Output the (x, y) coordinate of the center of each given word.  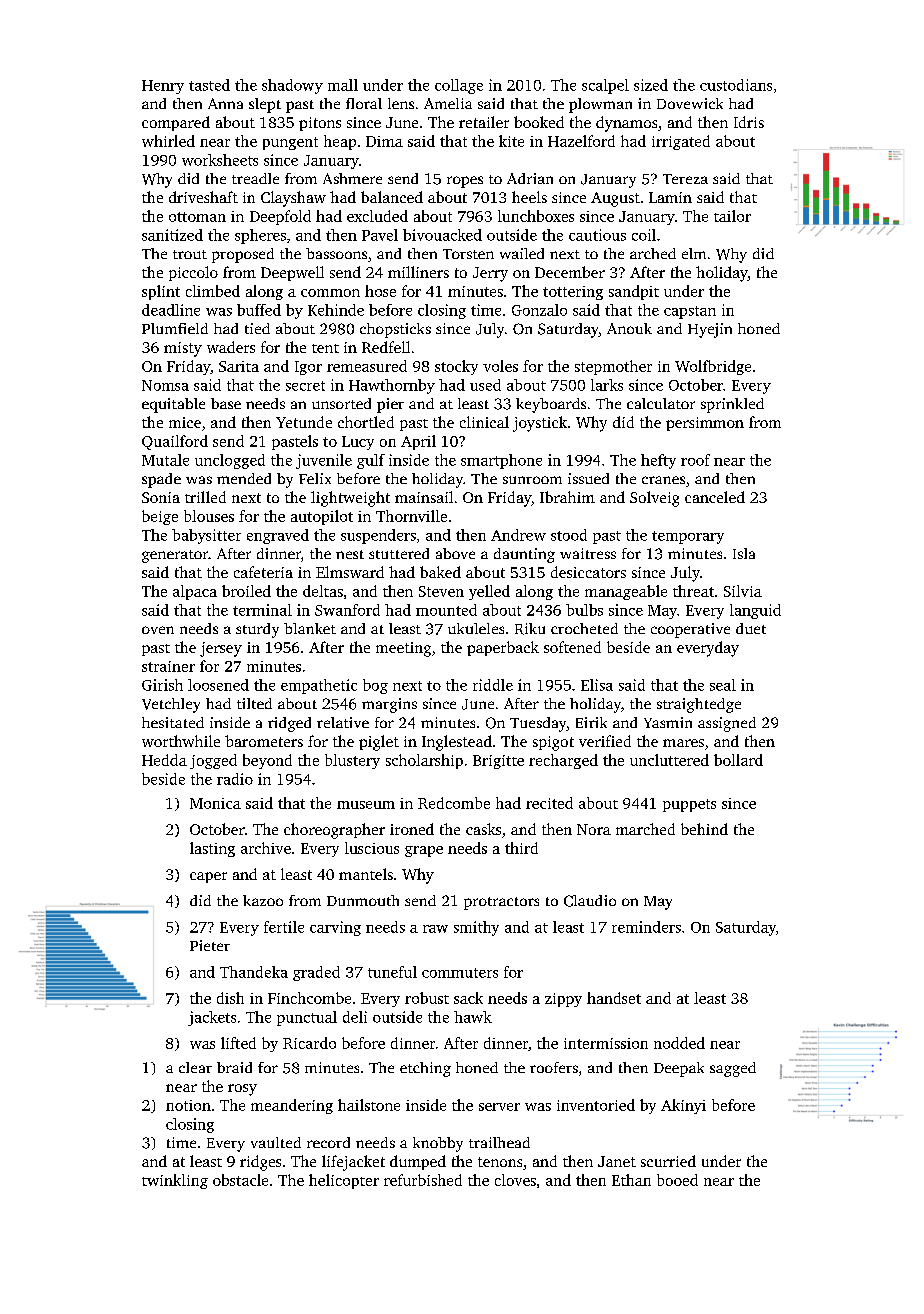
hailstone (369, 1105)
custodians (736, 85)
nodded (679, 1043)
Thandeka (254, 972)
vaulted (276, 1142)
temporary (688, 537)
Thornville (411, 516)
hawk (473, 1017)
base (226, 403)
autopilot (322, 517)
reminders (646, 927)
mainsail (424, 497)
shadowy (292, 86)
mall (343, 85)
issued (588, 478)
